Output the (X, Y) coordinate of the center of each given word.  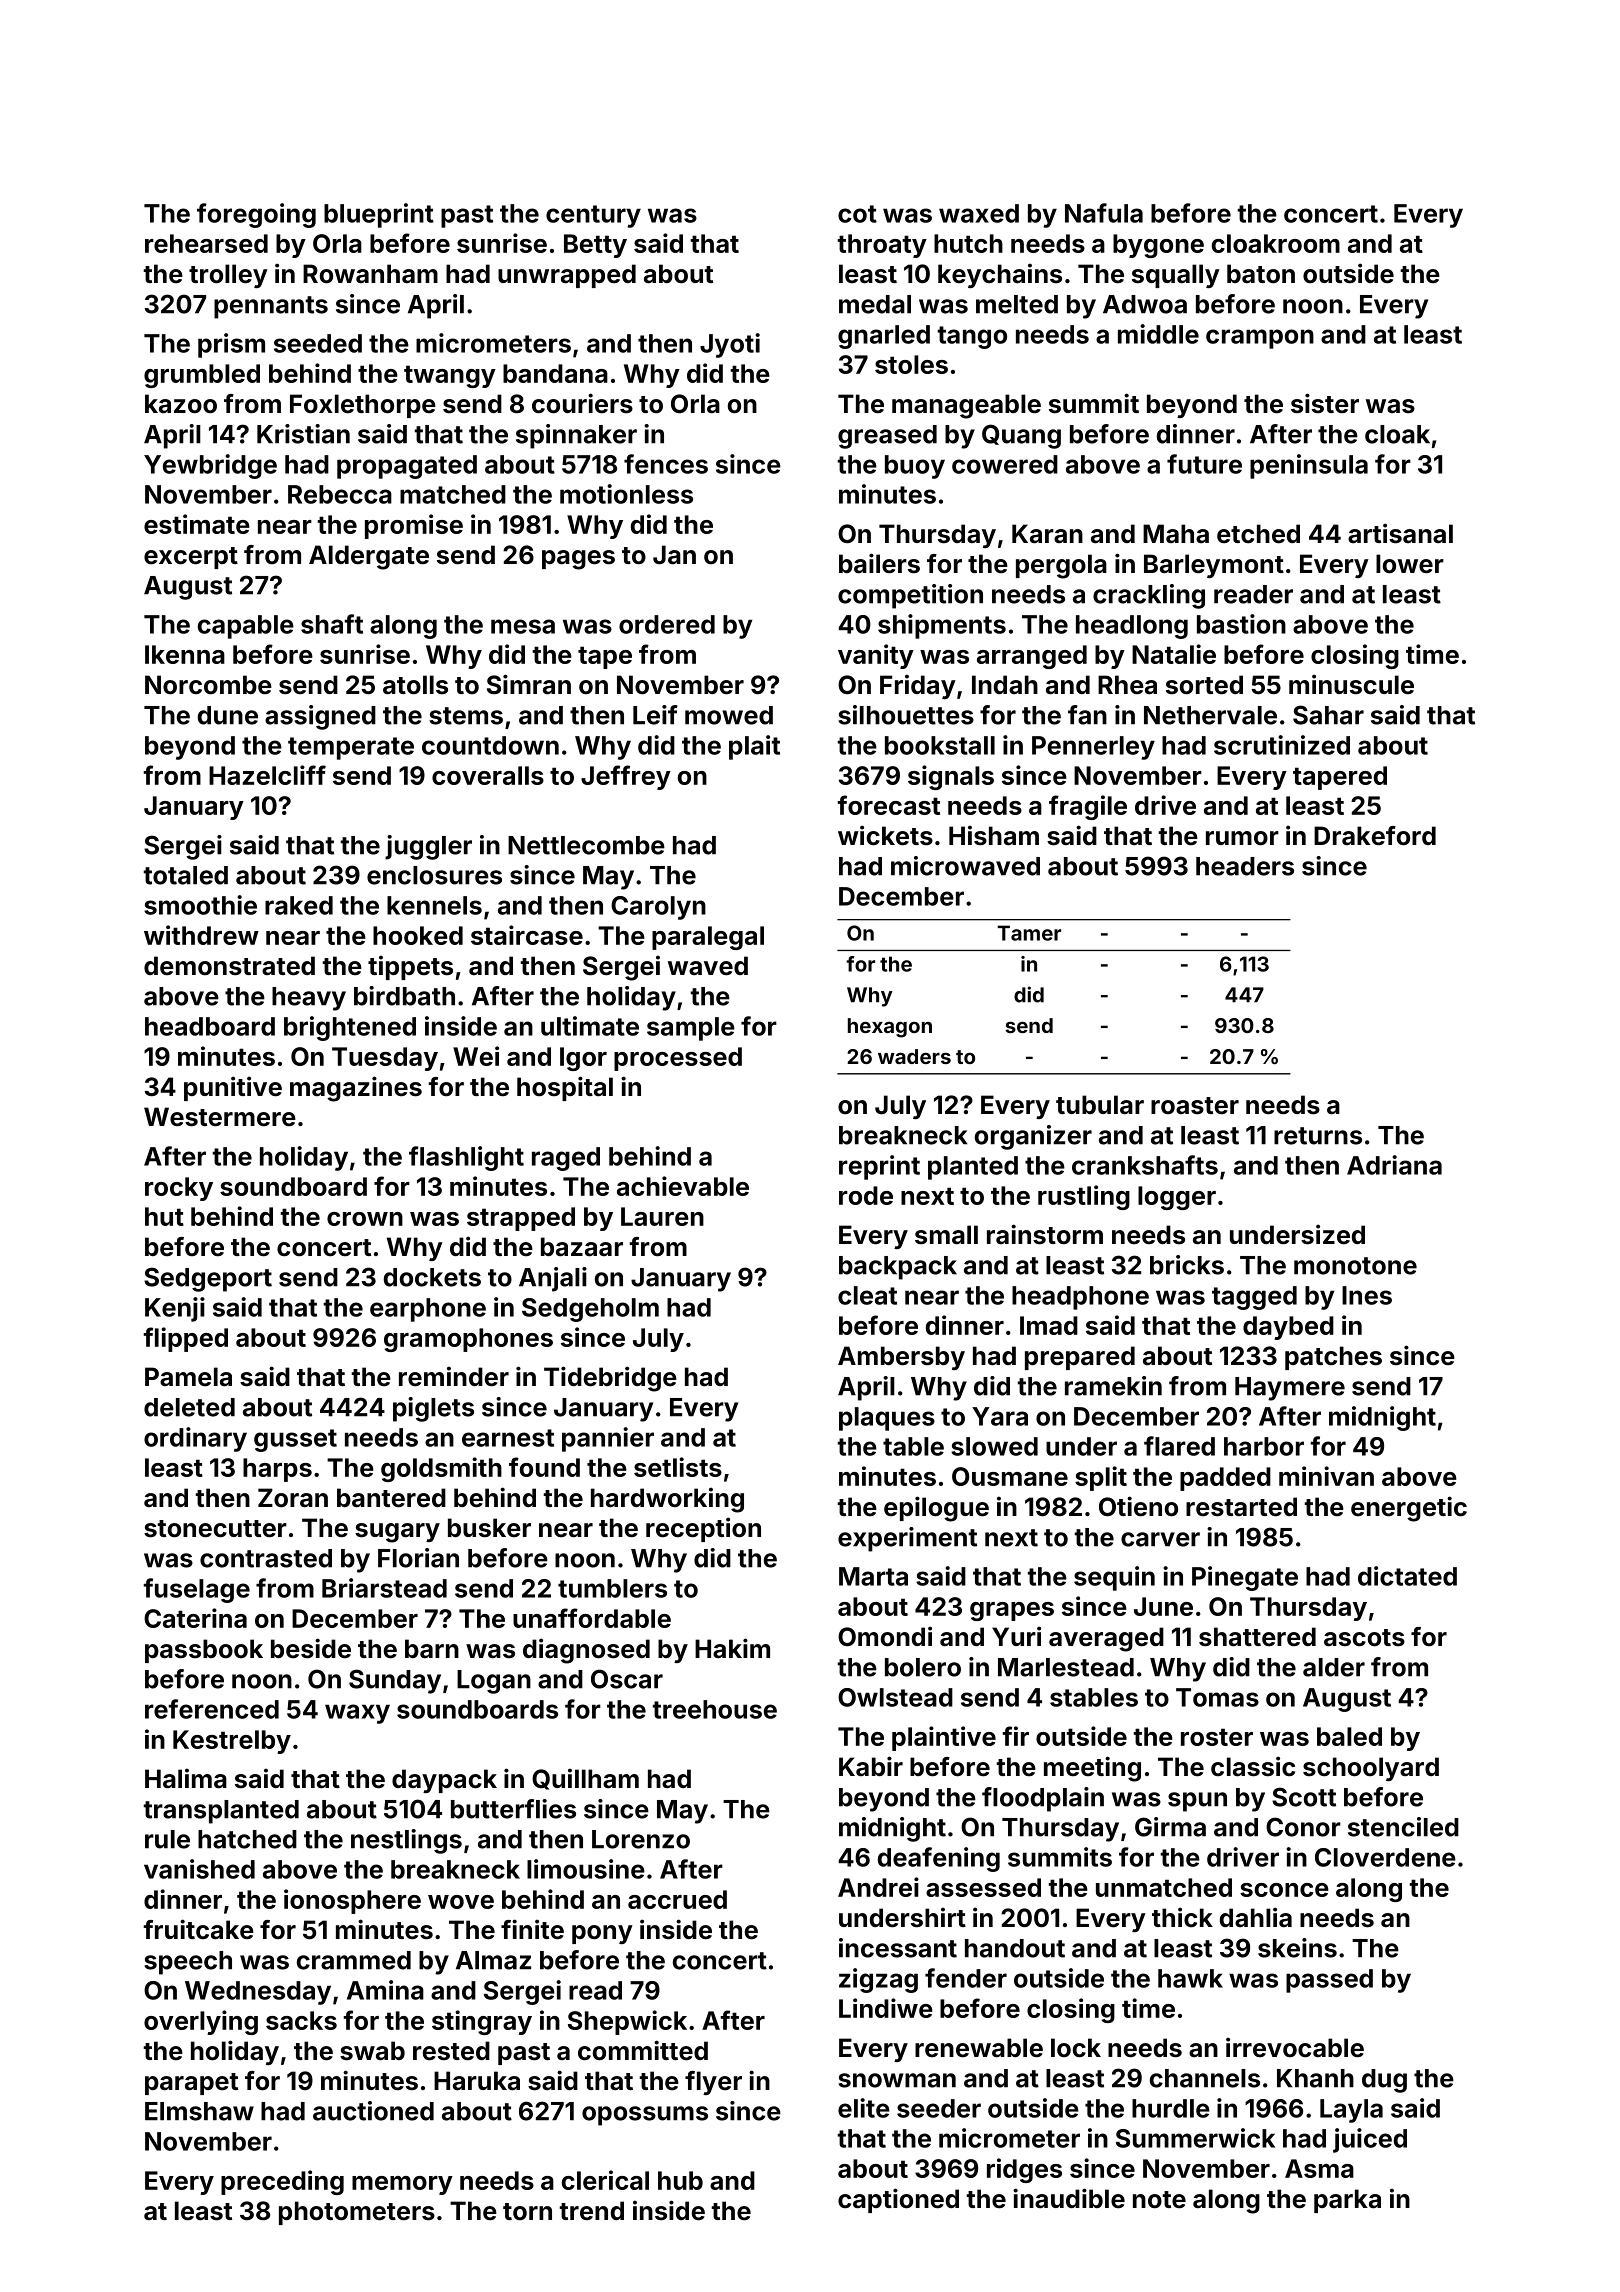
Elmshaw (199, 2111)
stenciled (1403, 1827)
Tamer (1029, 933)
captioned (898, 2200)
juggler (428, 847)
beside (311, 1648)
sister (1325, 403)
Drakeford (1375, 836)
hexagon (890, 1028)
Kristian (303, 434)
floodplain (1043, 1799)
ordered (667, 624)
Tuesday (385, 1059)
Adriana (1394, 1165)
